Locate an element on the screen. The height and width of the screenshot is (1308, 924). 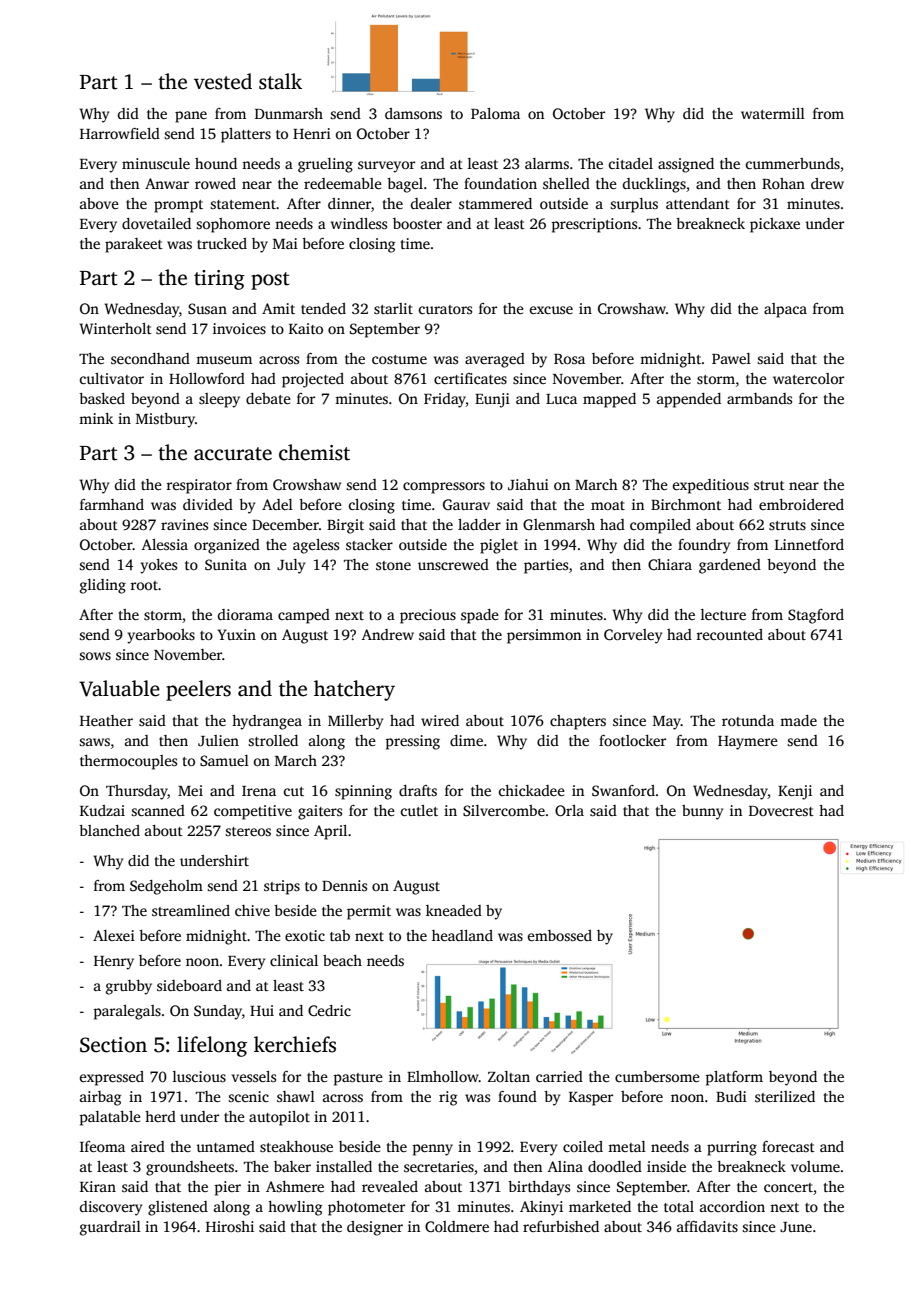
alpaca is located at coordinates (785, 310).
